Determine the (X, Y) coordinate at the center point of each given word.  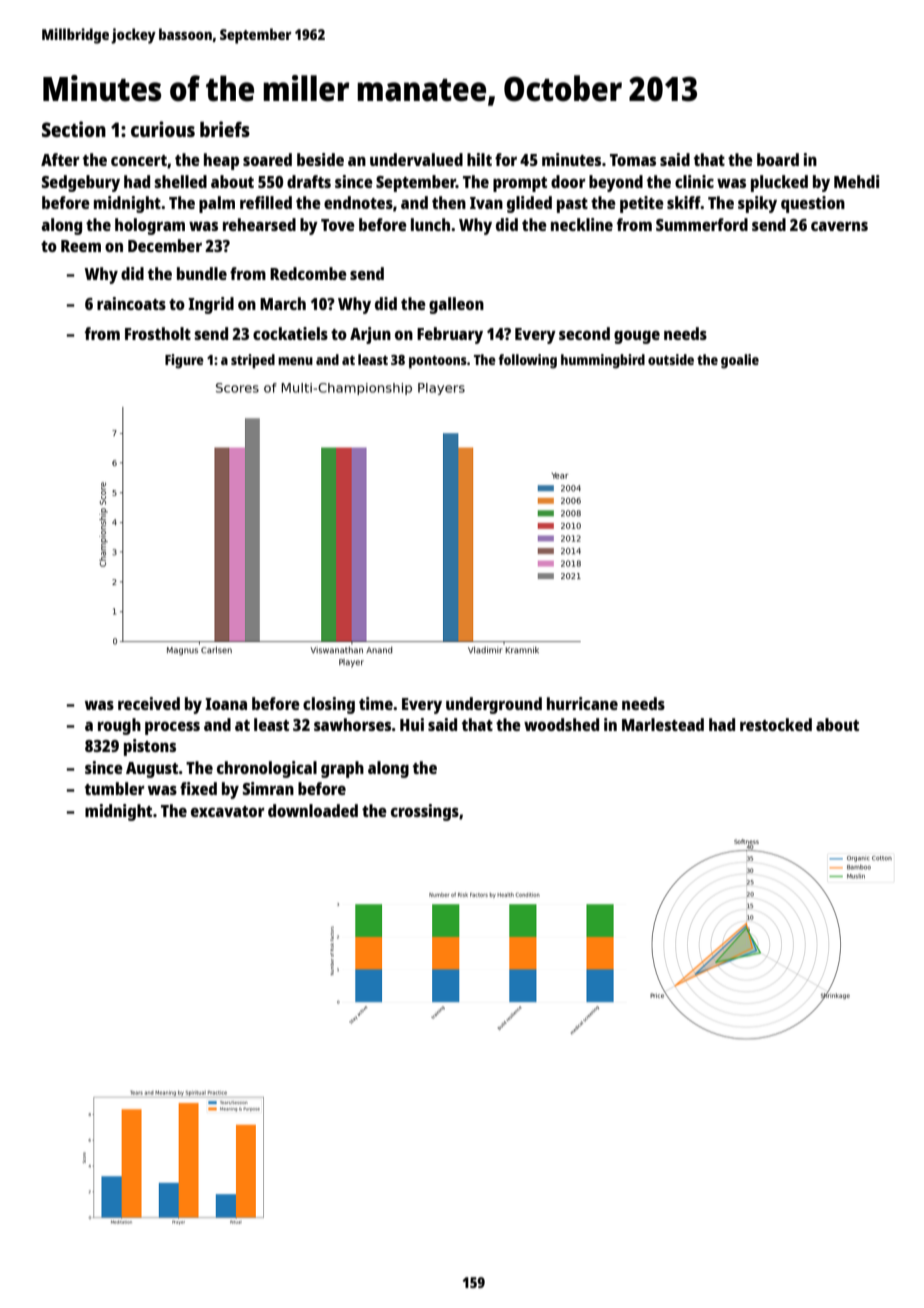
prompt (520, 184)
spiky (757, 204)
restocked (776, 724)
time (376, 703)
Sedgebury (81, 183)
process (172, 728)
